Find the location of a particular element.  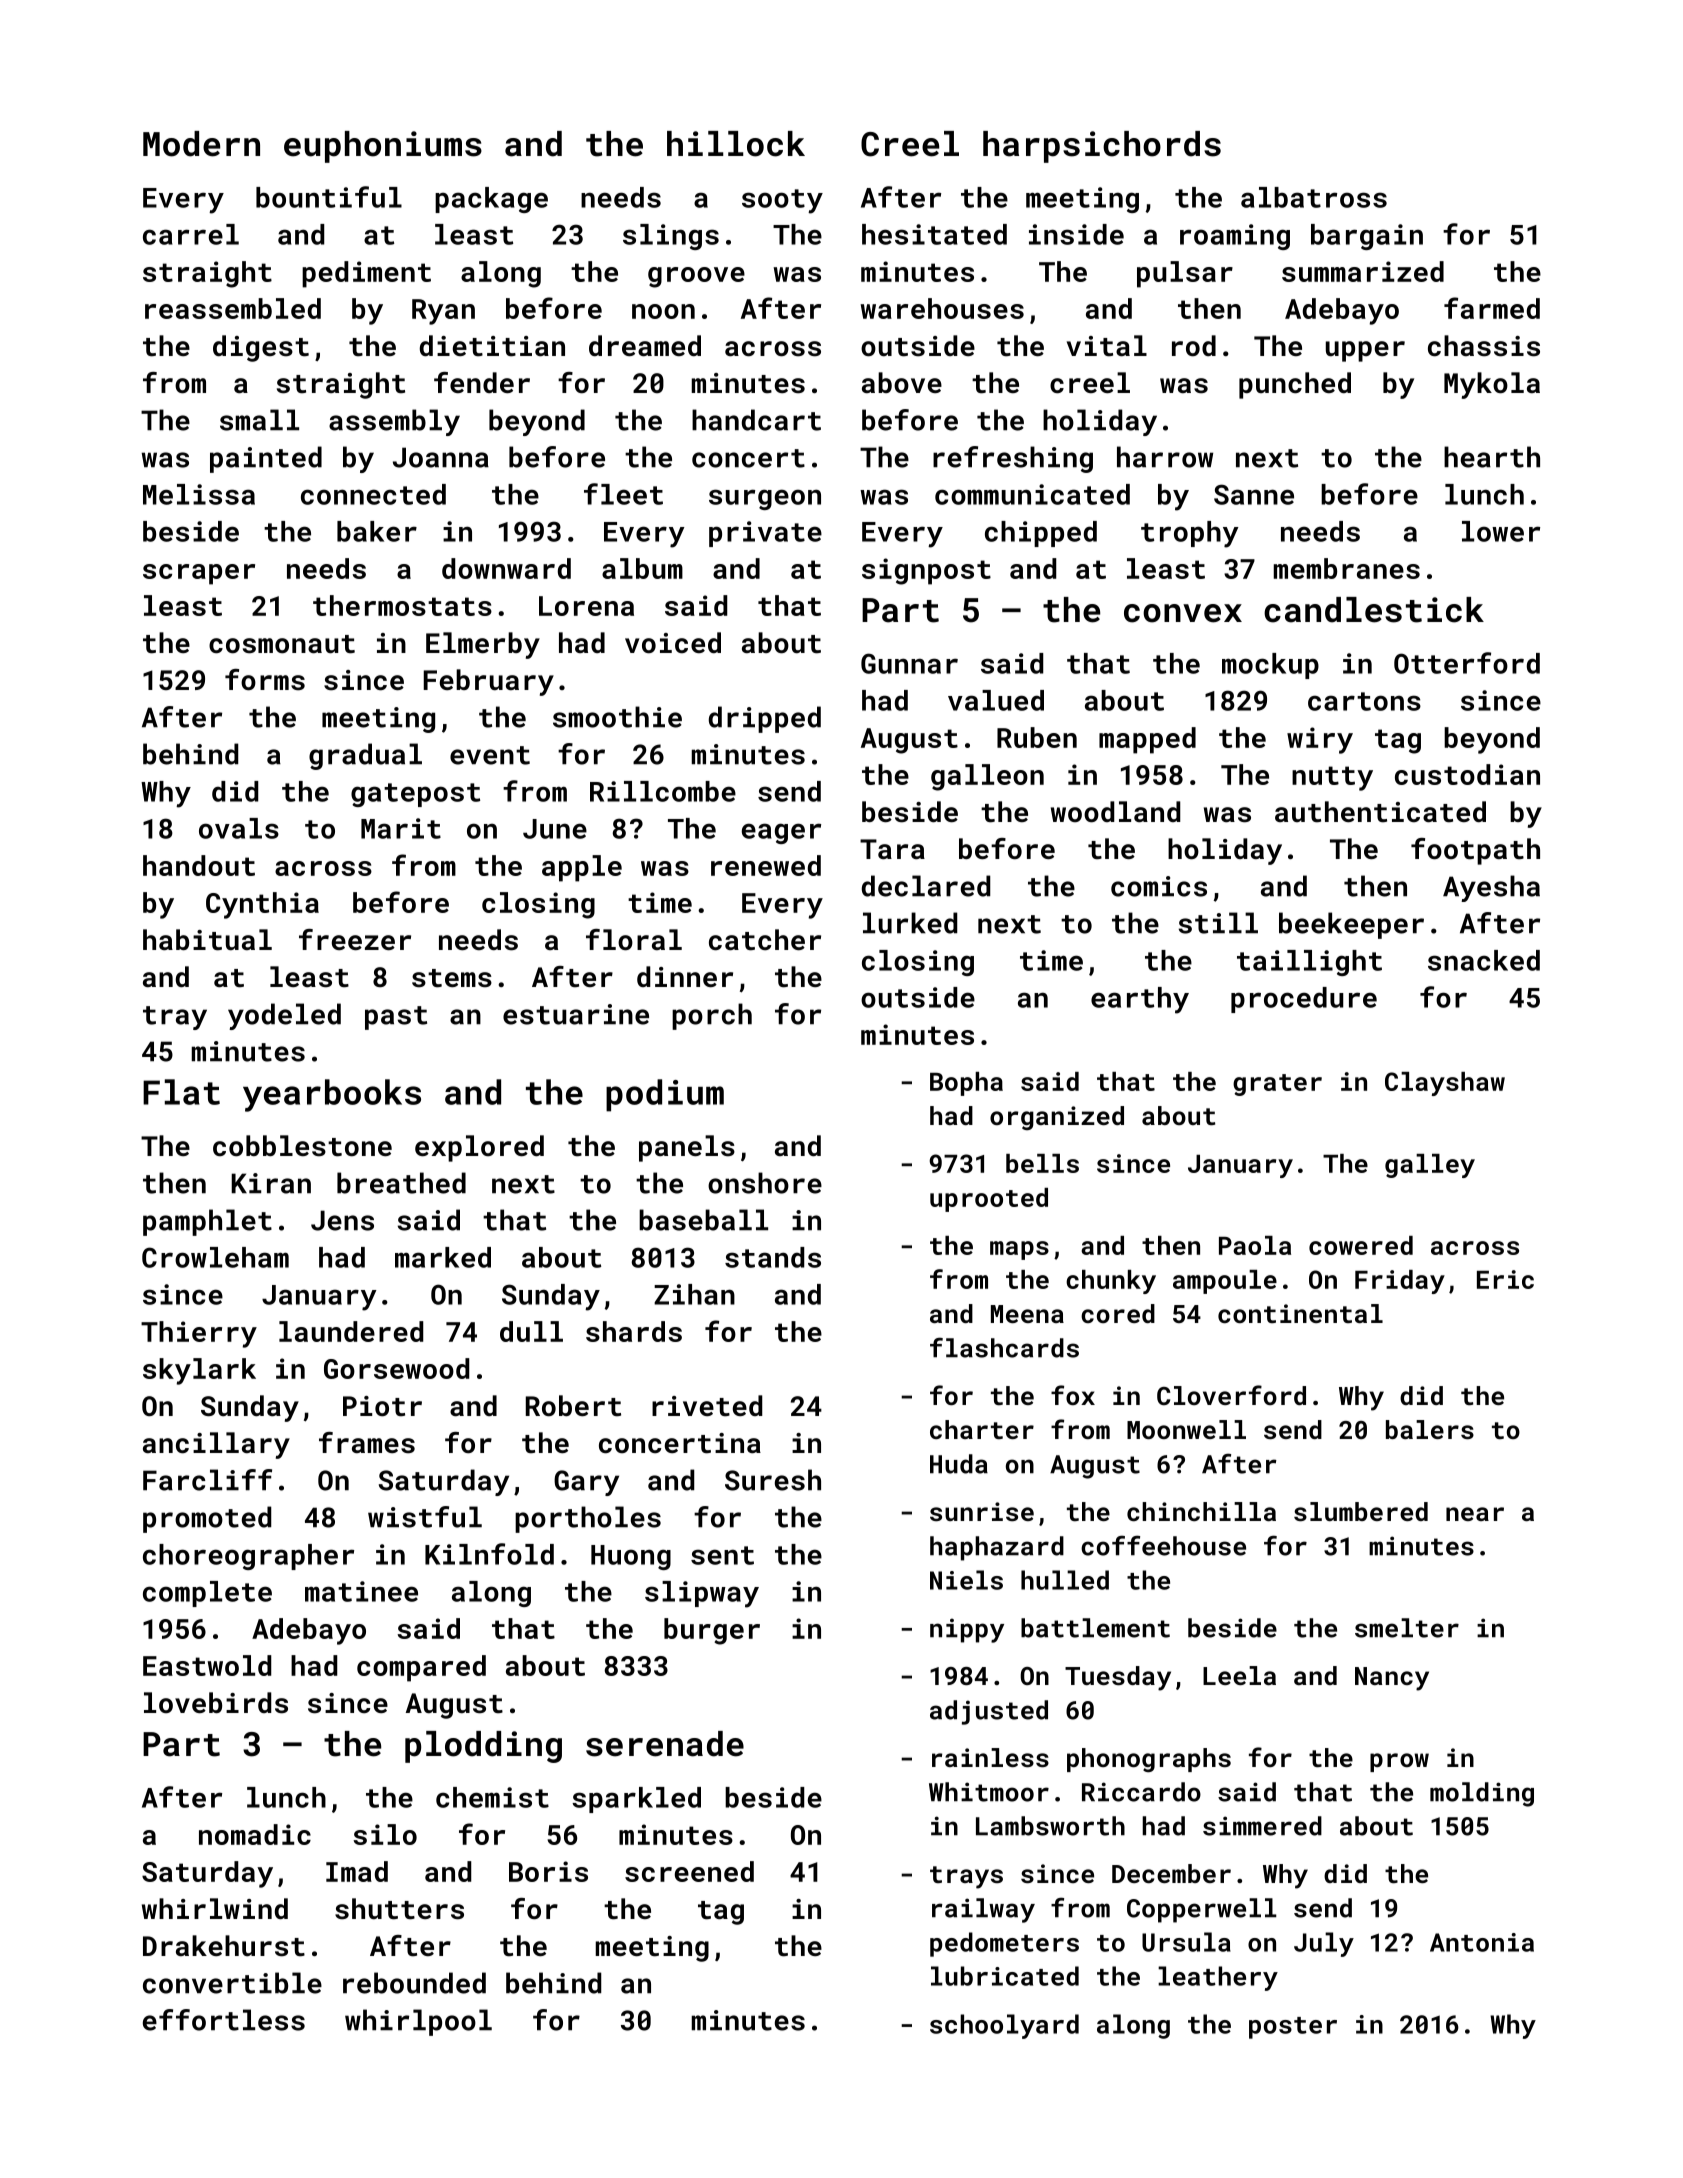

Boris is located at coordinates (548, 1871).
